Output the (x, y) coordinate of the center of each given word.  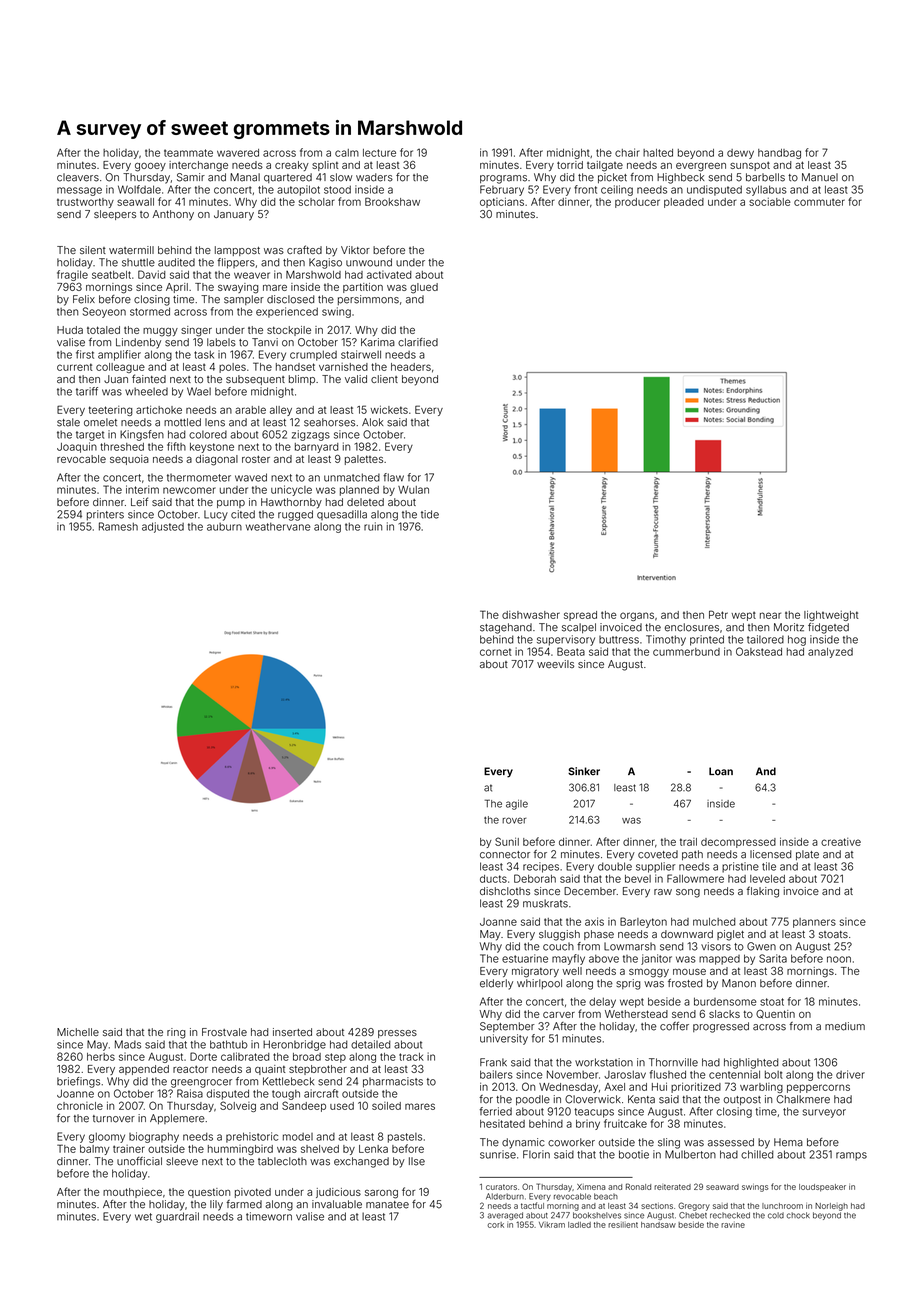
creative (841, 842)
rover (514, 820)
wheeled (146, 391)
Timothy (666, 640)
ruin (373, 526)
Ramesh (118, 526)
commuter (819, 202)
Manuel (820, 177)
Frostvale (224, 1032)
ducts (493, 879)
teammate (188, 153)
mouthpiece (132, 1193)
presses (397, 1034)
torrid (570, 165)
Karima (378, 342)
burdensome (725, 1001)
